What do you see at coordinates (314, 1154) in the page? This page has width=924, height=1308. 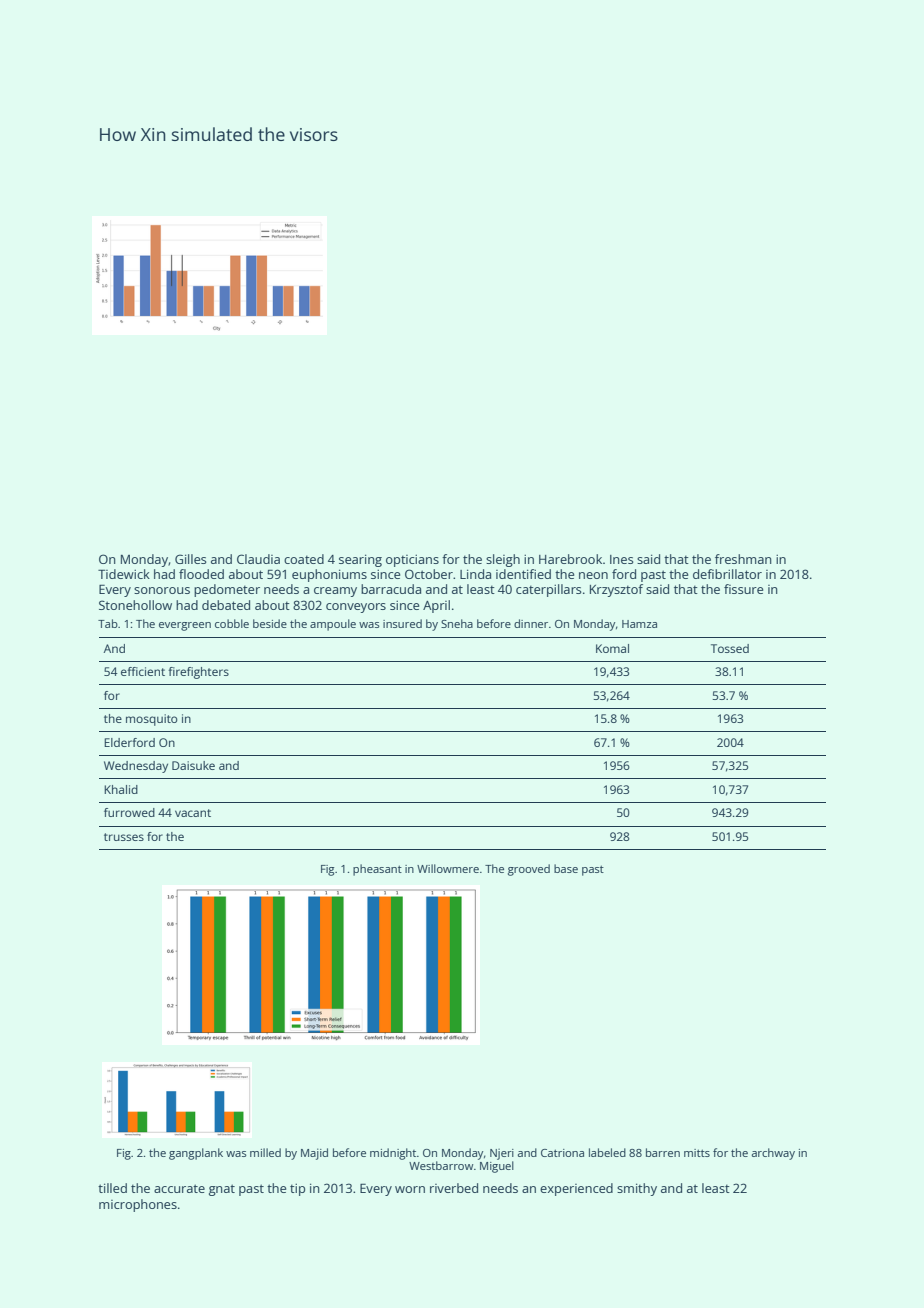 I see `Majid` at bounding box center [314, 1154].
